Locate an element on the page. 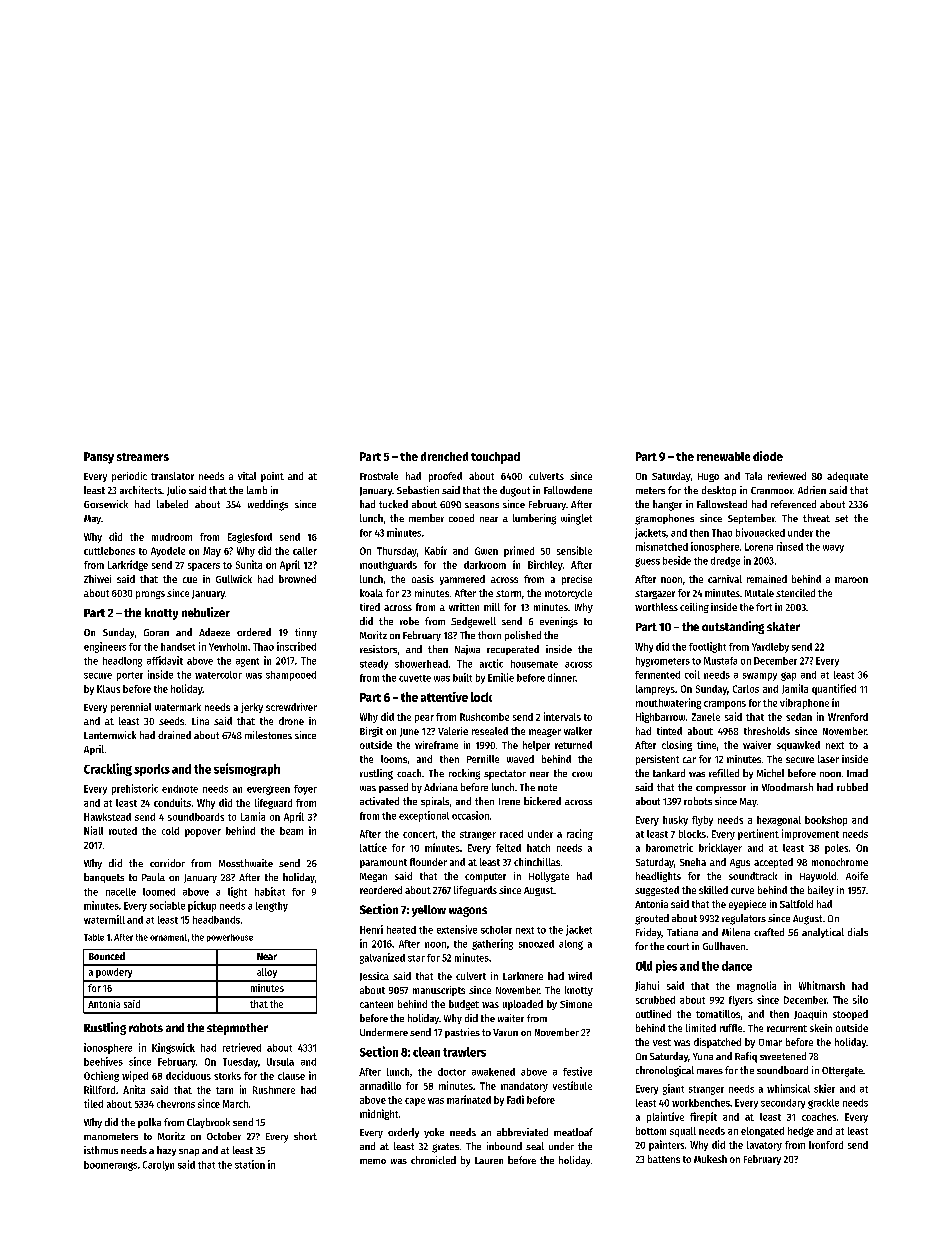 The image size is (952, 1233). diode is located at coordinates (768, 456).
